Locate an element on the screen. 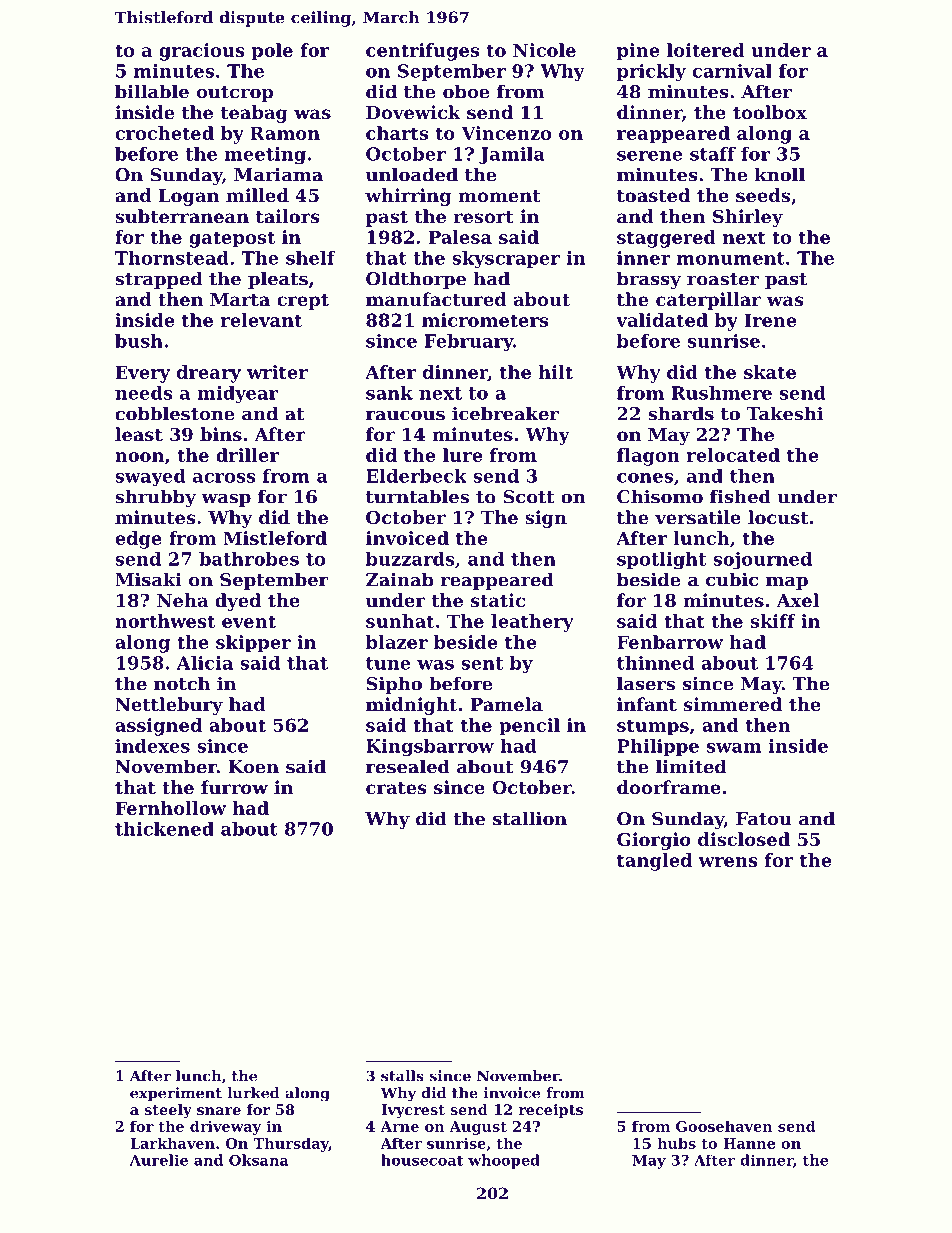 The height and width of the screenshot is (1233, 952). skiff is located at coordinates (773, 621).
